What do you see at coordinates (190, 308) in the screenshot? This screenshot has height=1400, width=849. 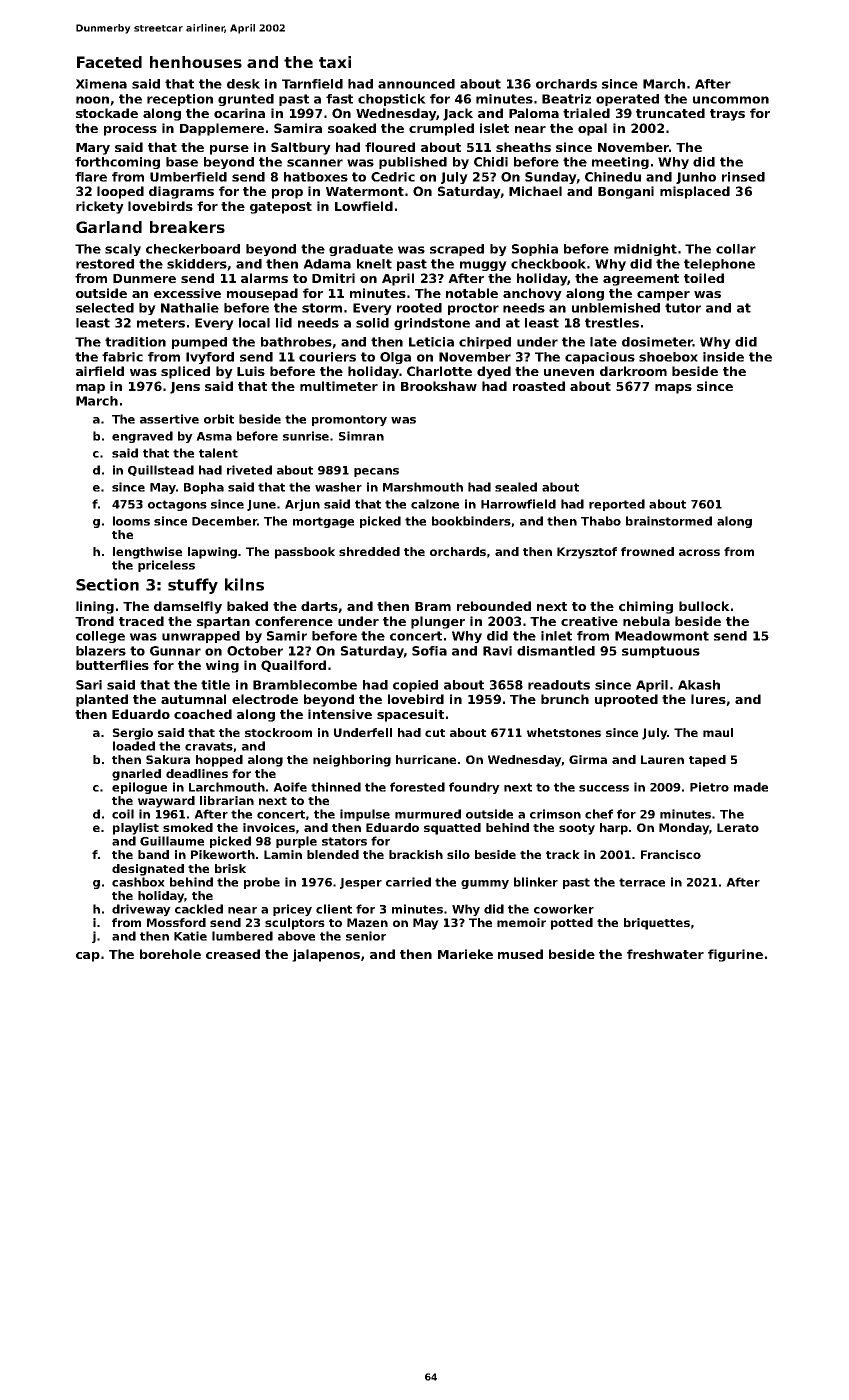 I see `Nathalie` at bounding box center [190, 308].
